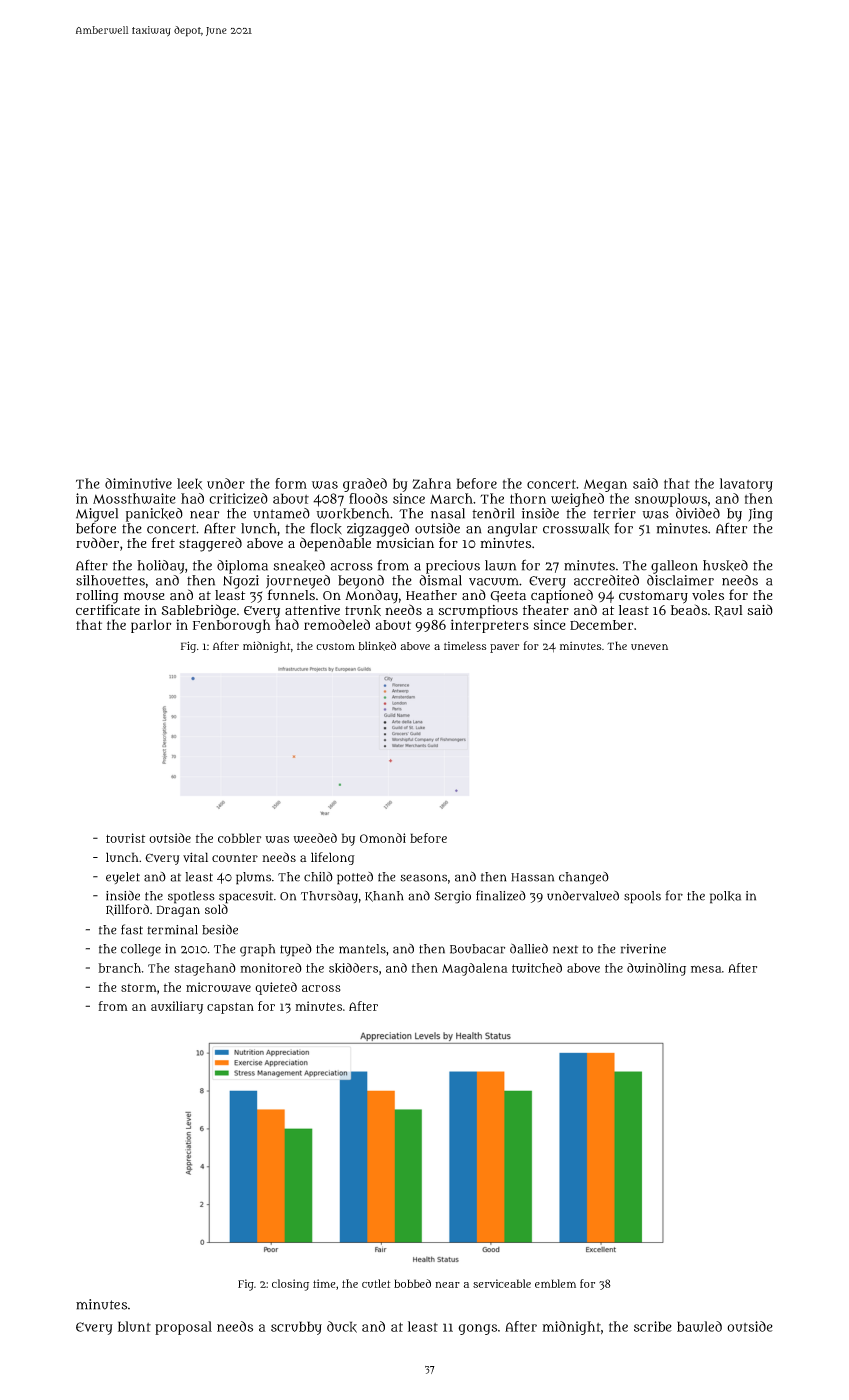 The height and width of the screenshot is (1400, 849). I want to click on next, so click(565, 949).
